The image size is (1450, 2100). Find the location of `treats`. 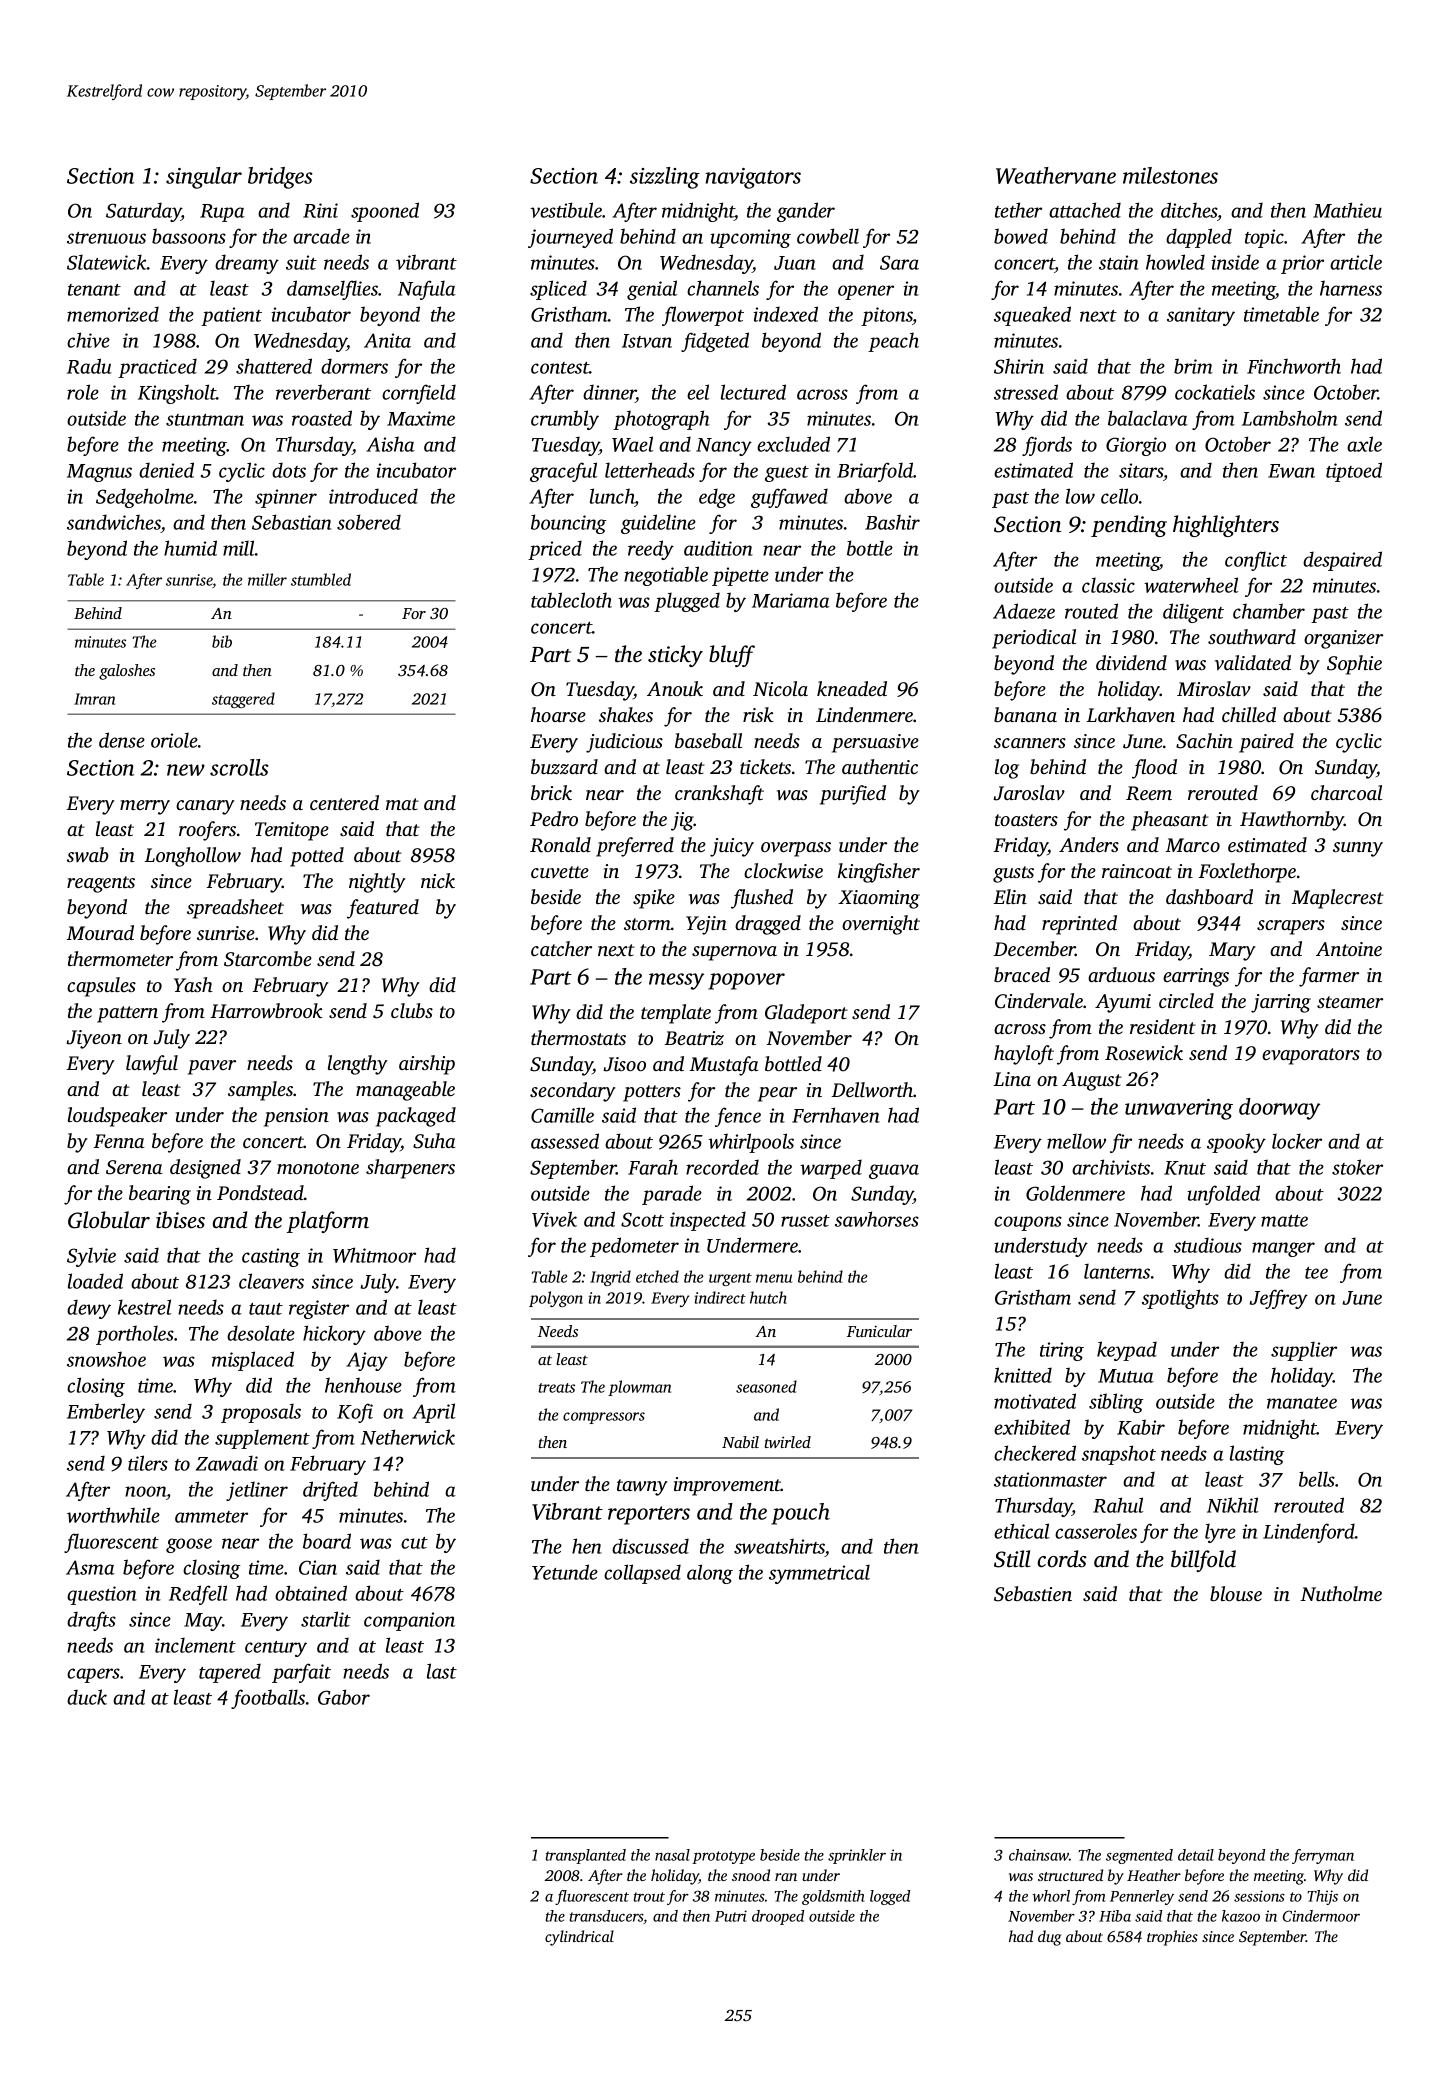

treats is located at coordinates (557, 1388).
